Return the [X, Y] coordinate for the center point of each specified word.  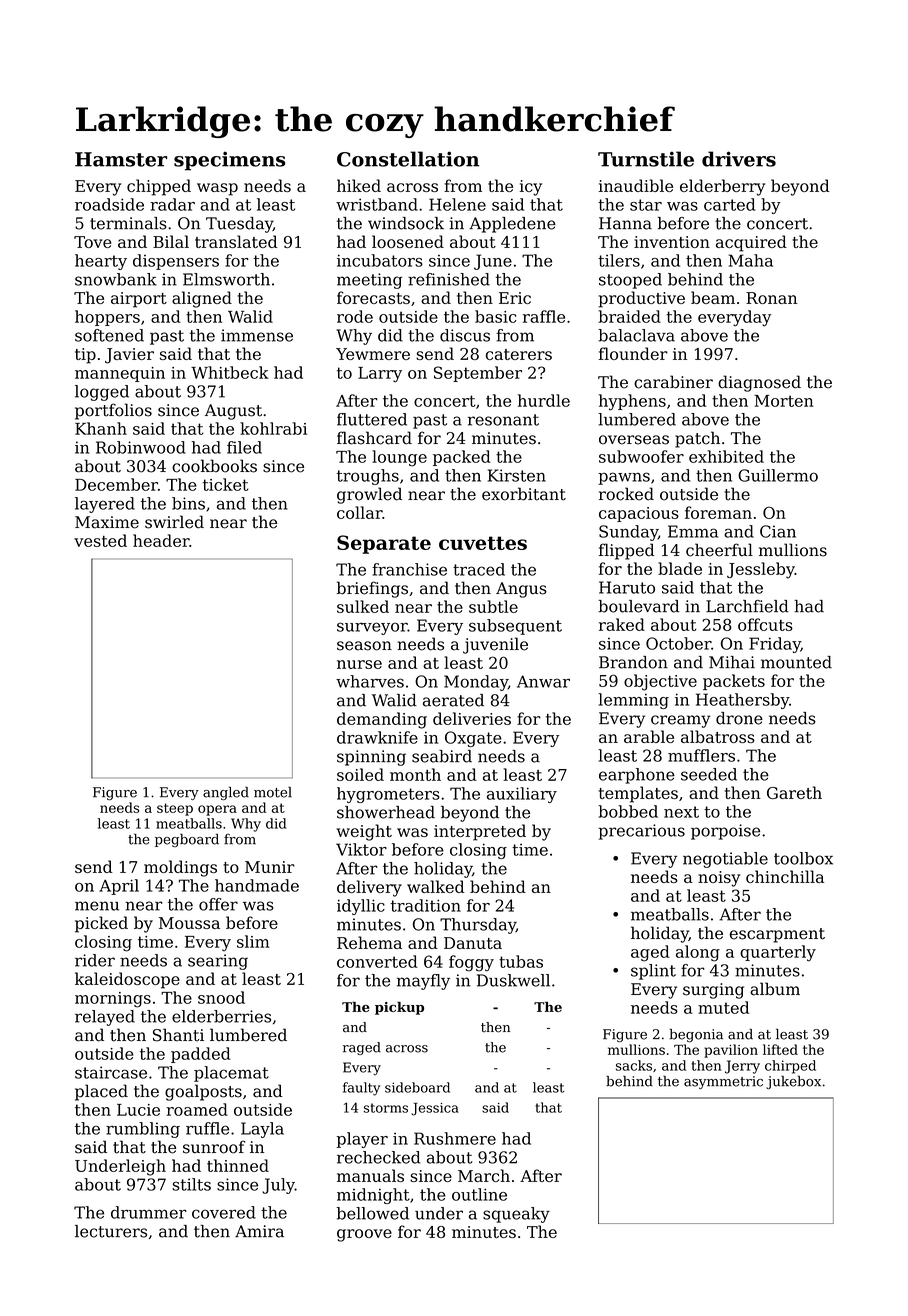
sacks [634, 1065]
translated [236, 241]
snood [221, 997]
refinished [449, 279]
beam [713, 297]
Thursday [478, 926]
